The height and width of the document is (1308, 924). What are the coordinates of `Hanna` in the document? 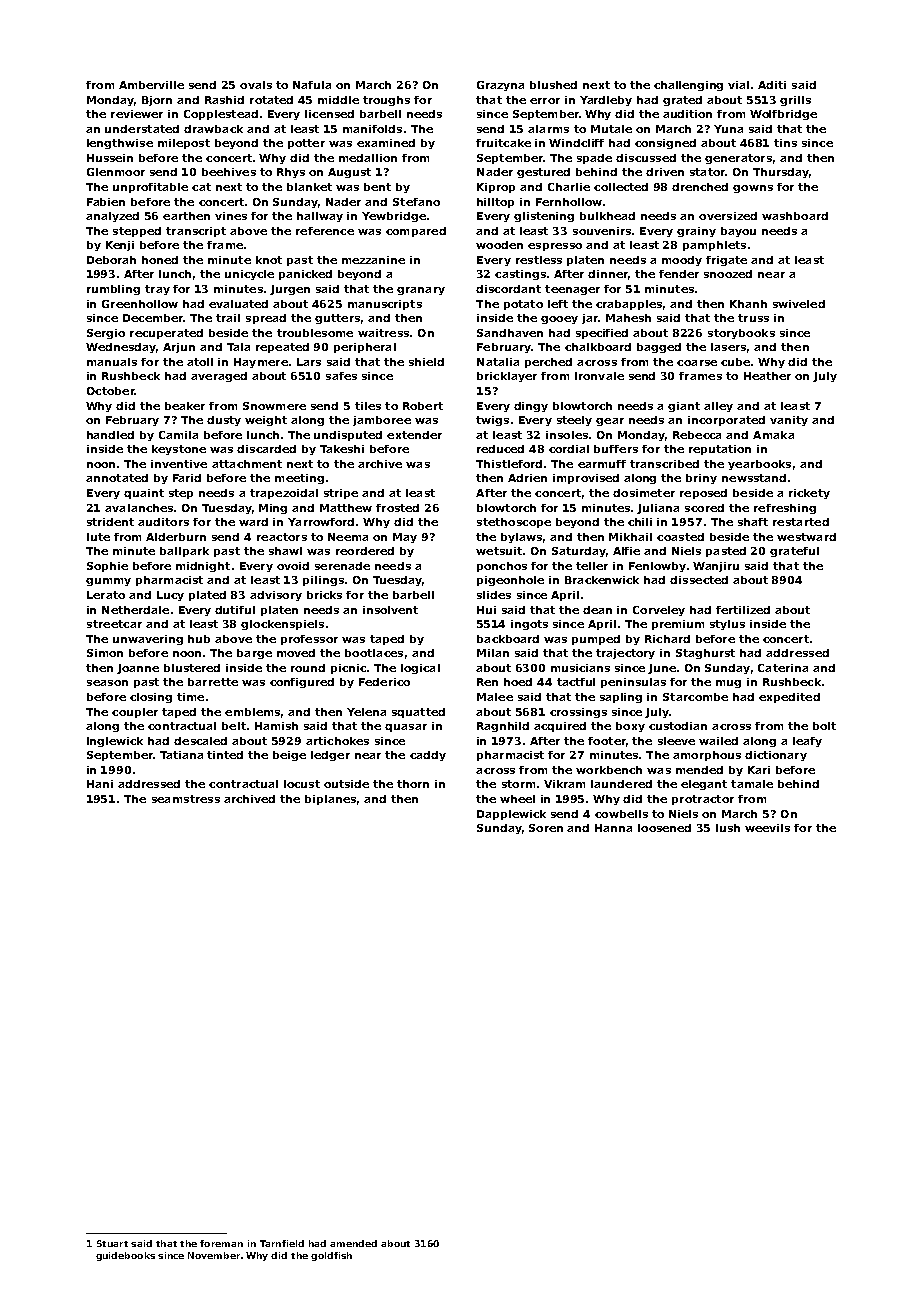 It's located at (613, 828).
